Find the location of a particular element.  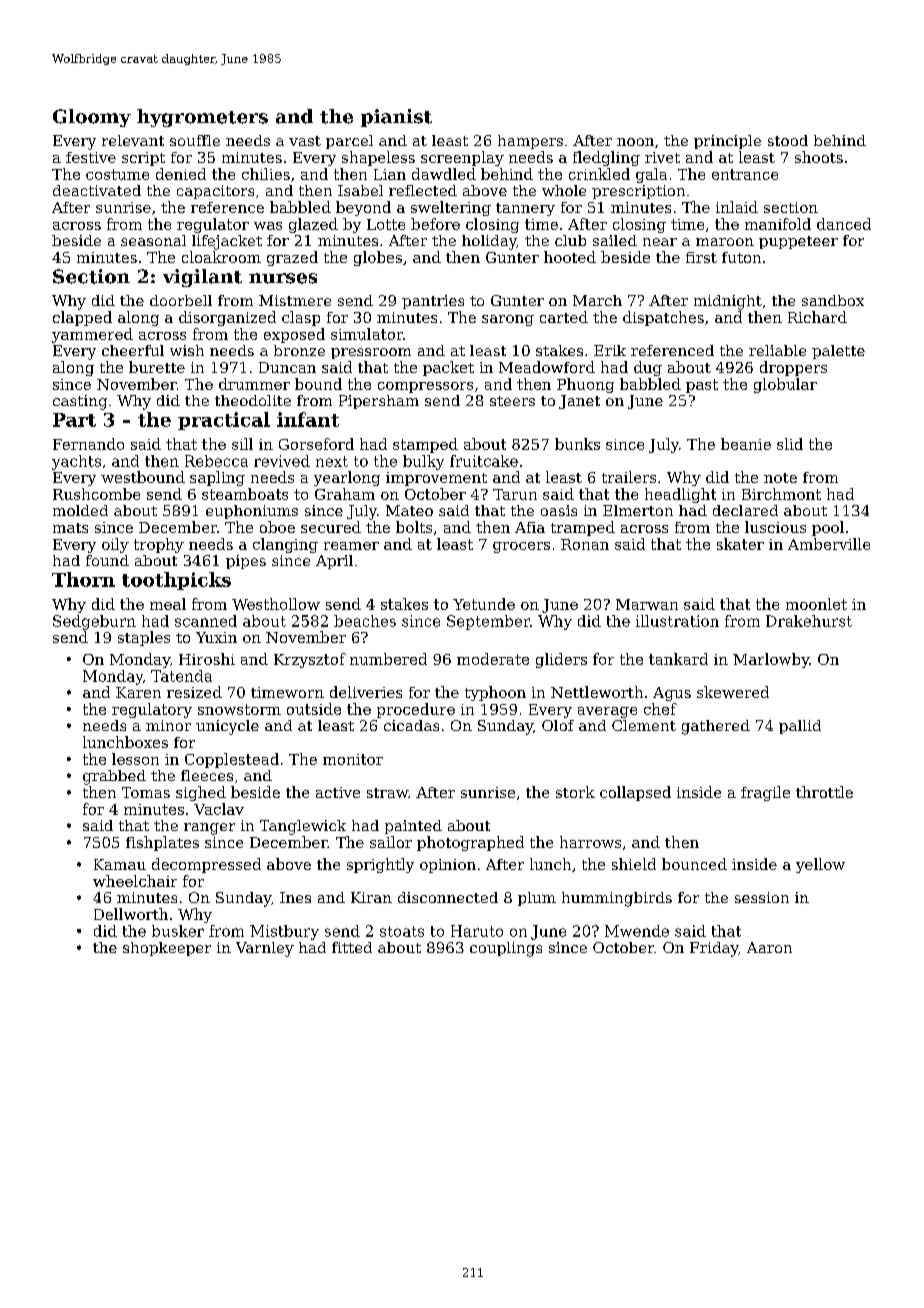

stood is located at coordinates (788, 140).
